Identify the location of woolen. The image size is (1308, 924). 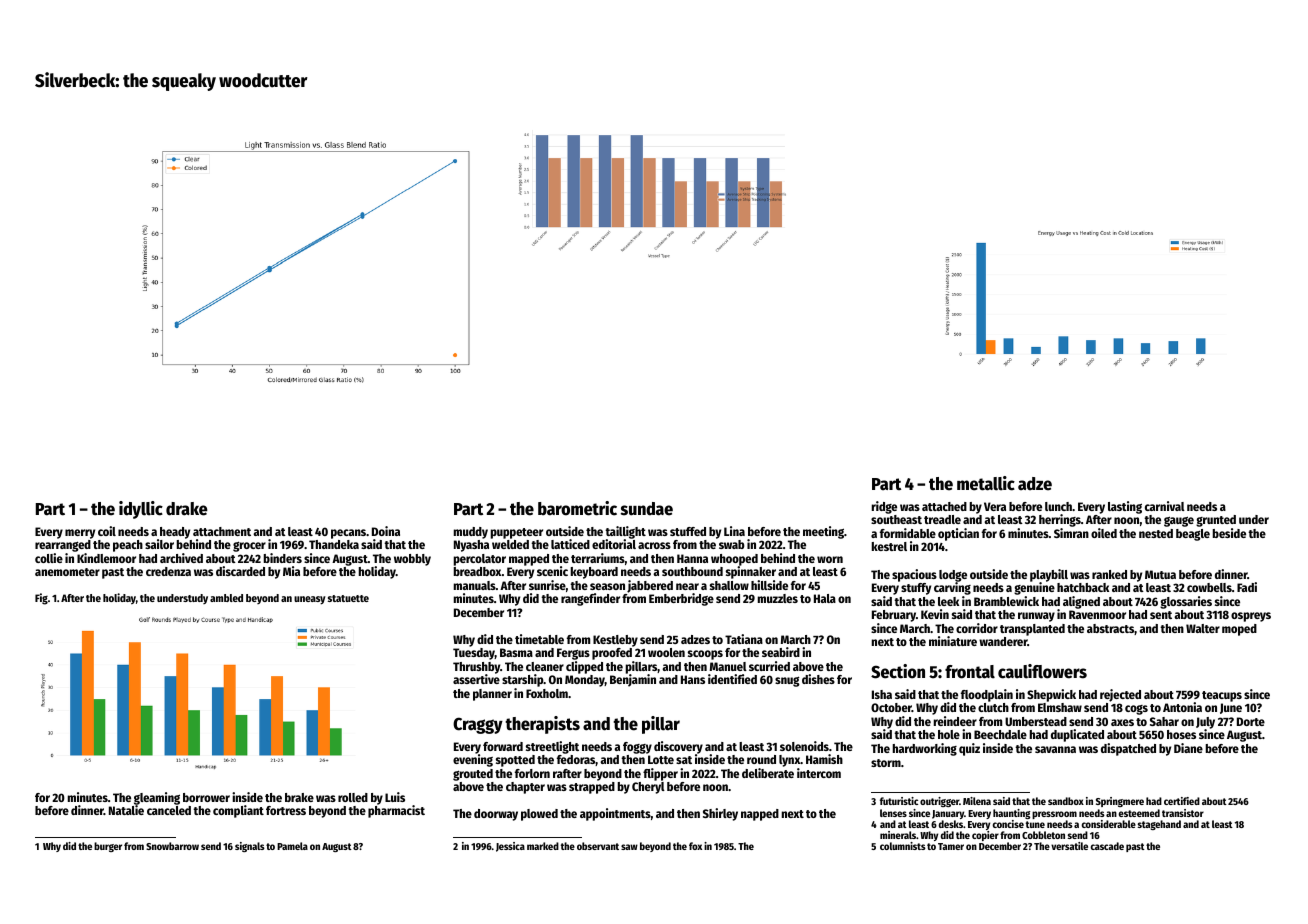
(666, 652).
